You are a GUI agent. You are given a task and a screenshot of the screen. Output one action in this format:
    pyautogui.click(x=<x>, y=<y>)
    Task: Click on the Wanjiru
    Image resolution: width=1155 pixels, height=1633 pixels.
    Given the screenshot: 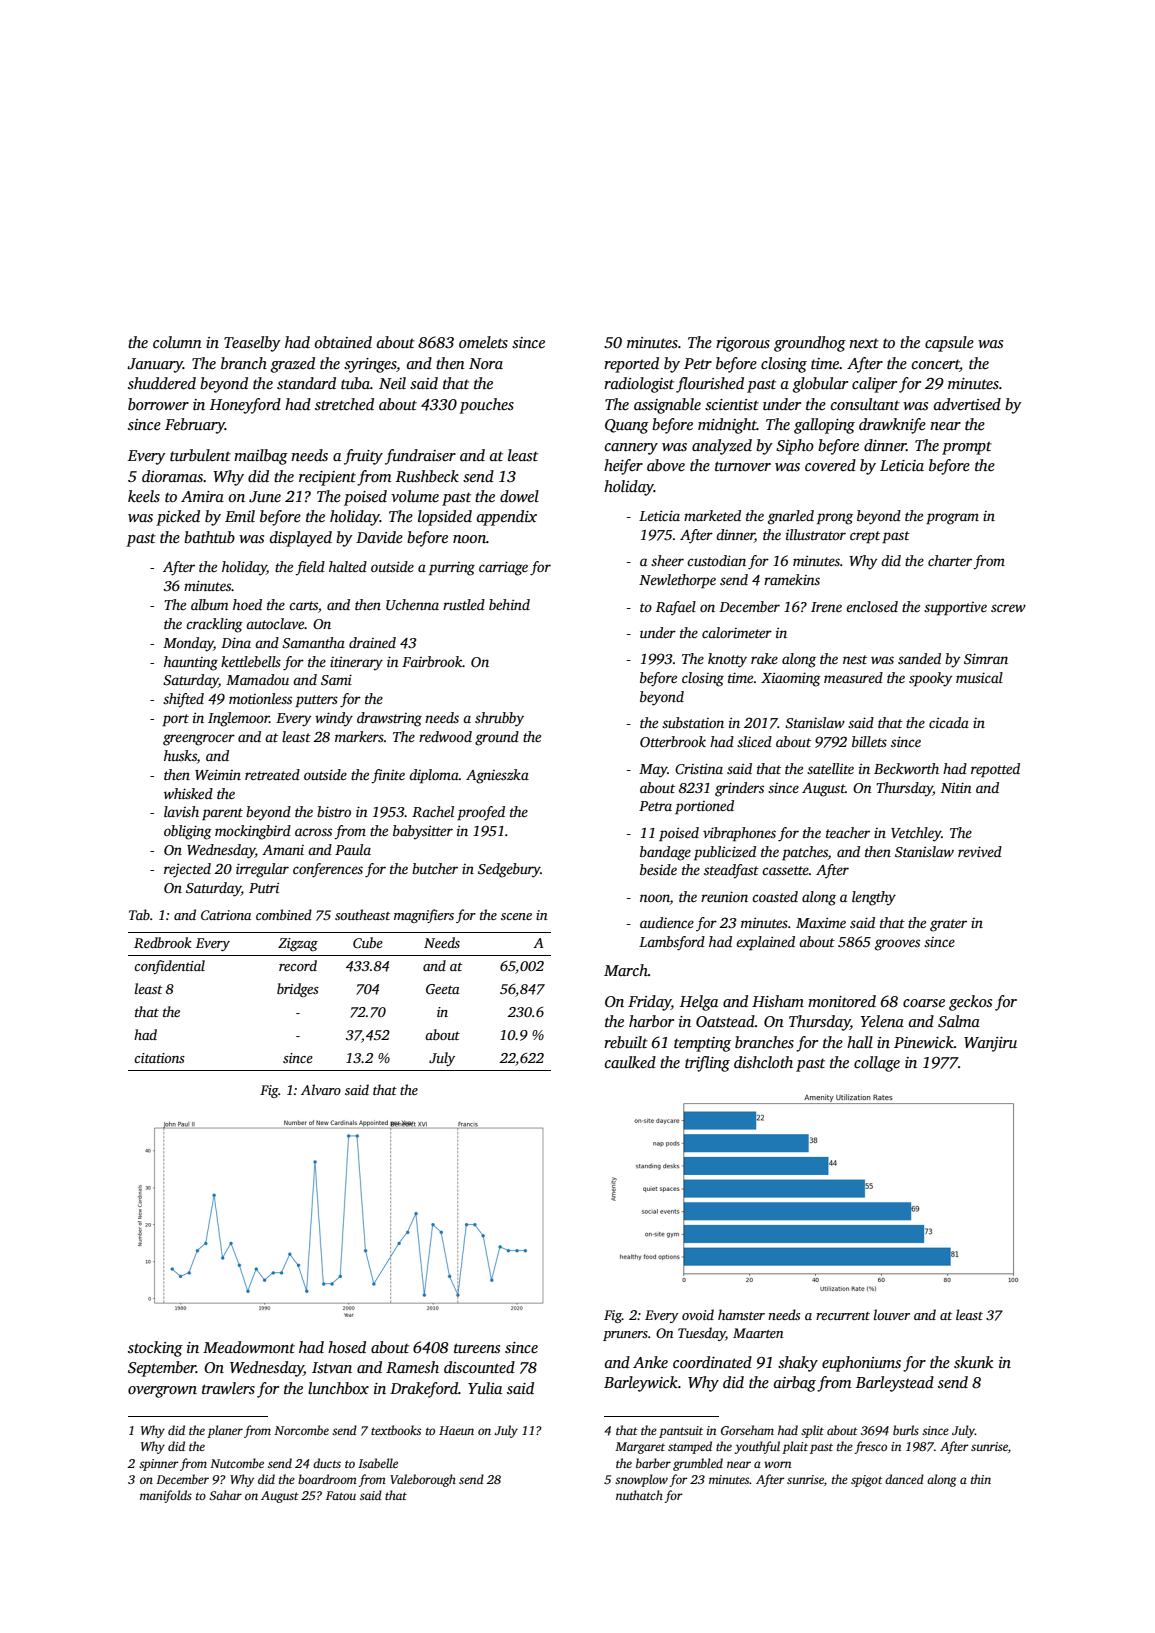 What is the action you would take?
    pyautogui.click(x=990, y=1044)
